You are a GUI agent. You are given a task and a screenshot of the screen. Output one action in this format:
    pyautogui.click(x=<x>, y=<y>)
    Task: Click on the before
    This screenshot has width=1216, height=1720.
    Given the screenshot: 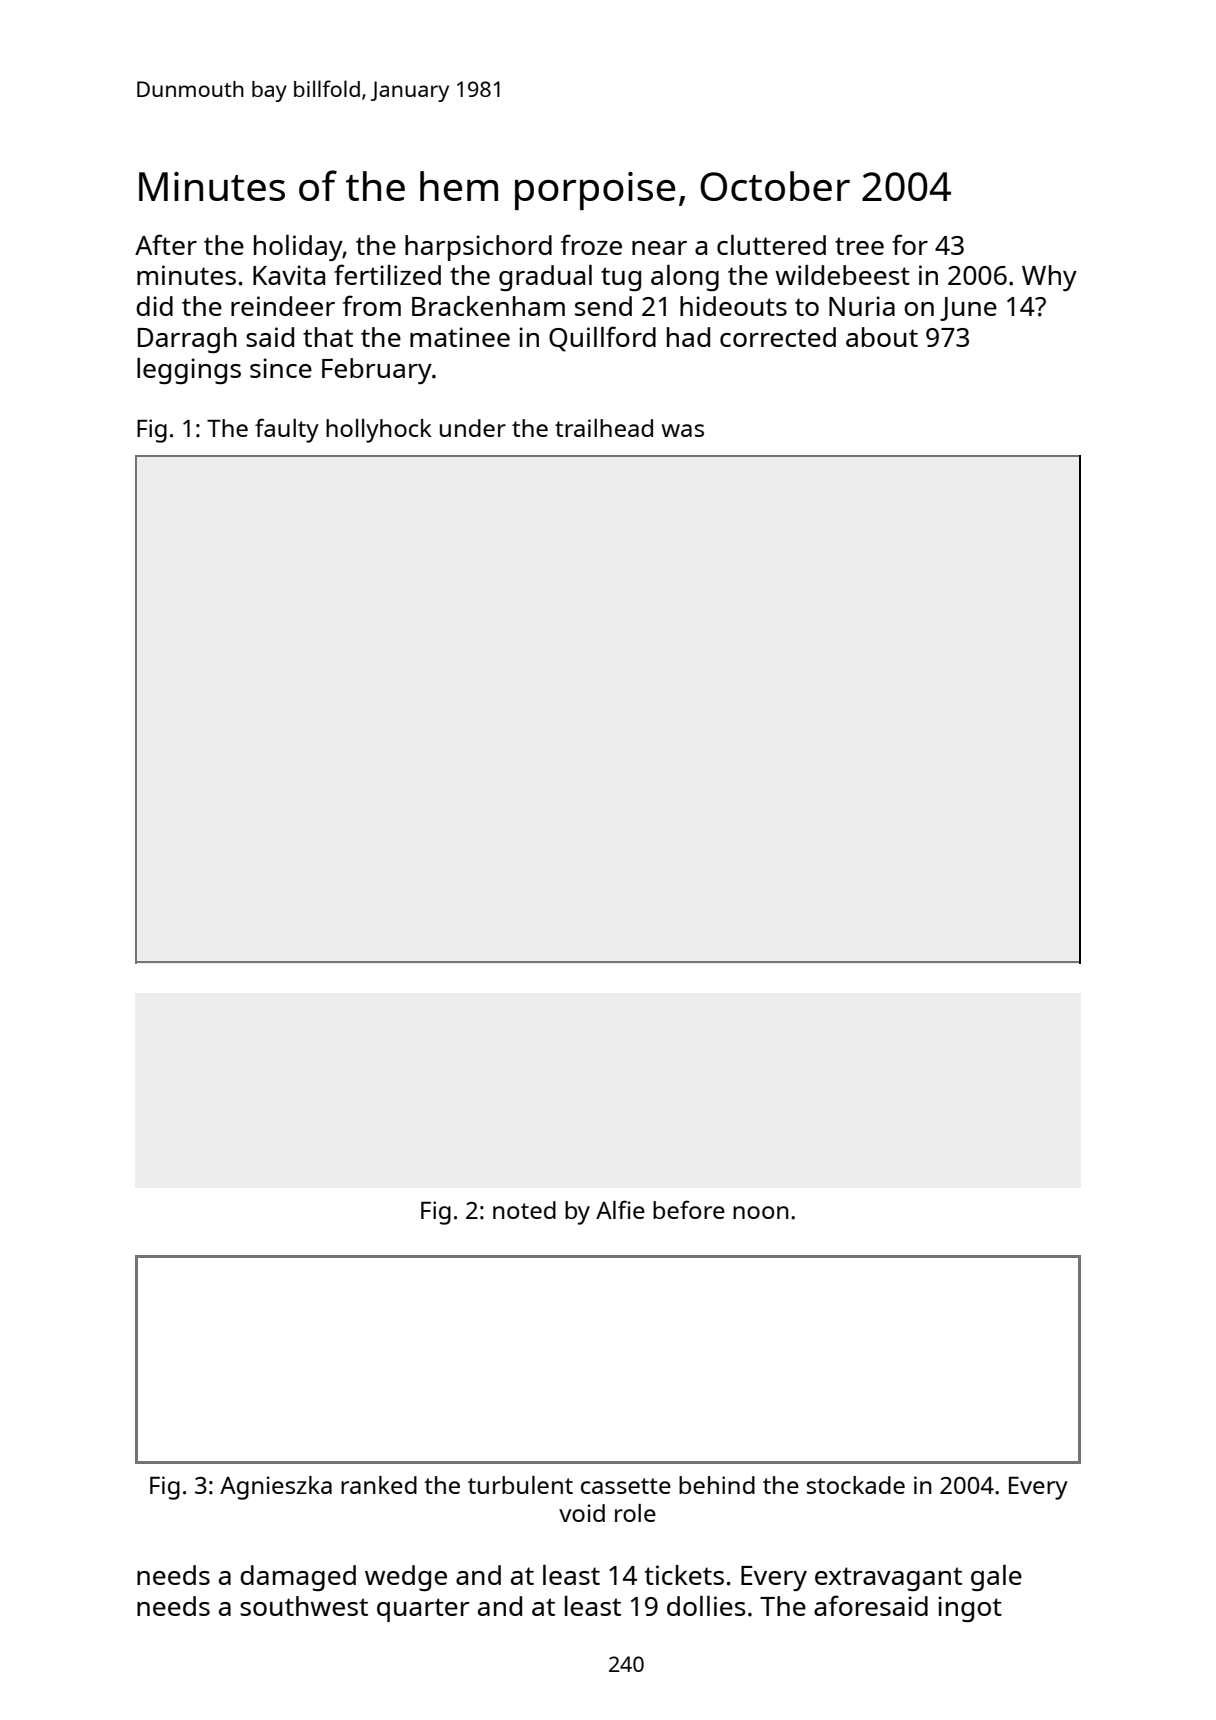 What is the action you would take?
    pyautogui.click(x=689, y=1209)
